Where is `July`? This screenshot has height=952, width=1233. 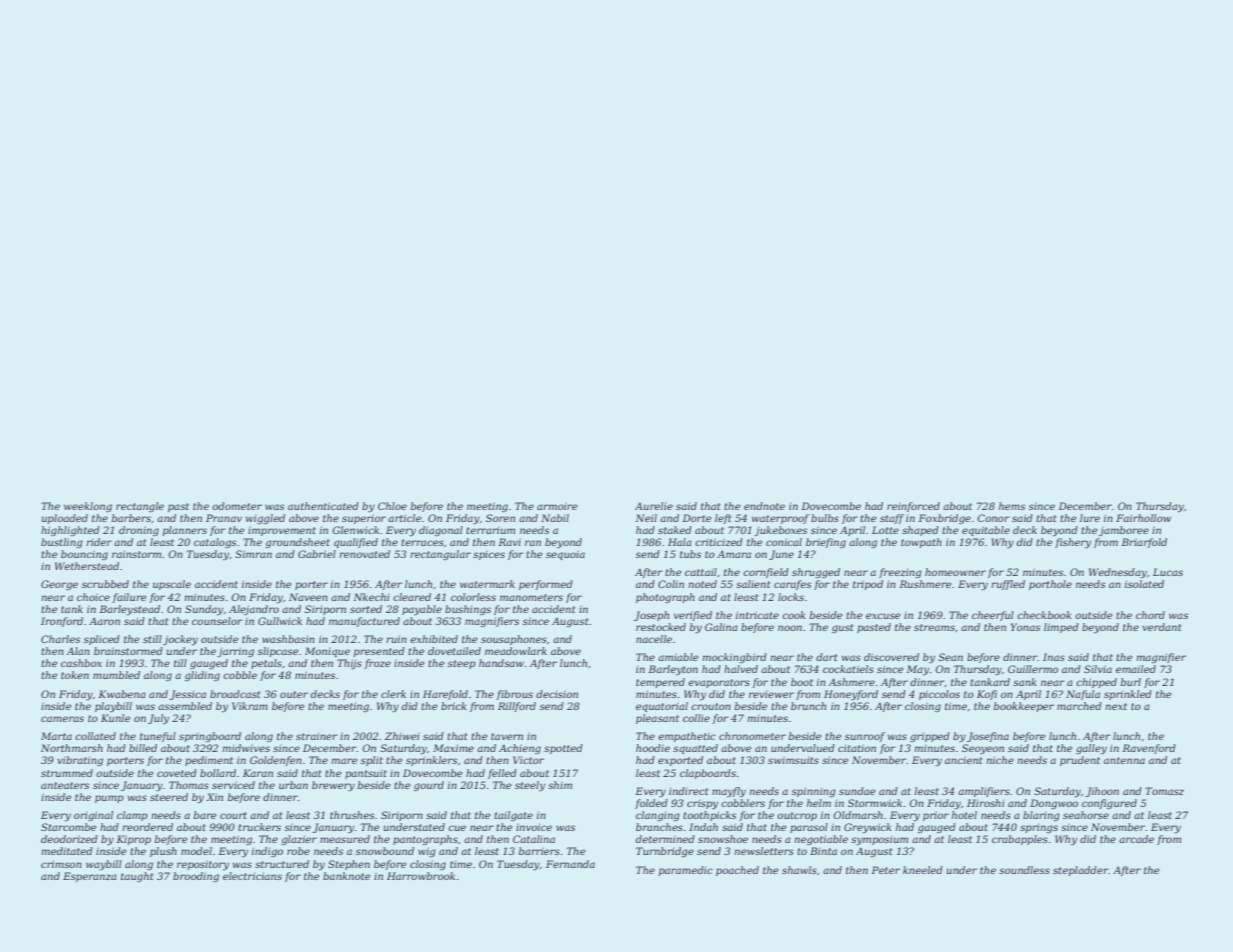 July is located at coordinates (158, 719).
